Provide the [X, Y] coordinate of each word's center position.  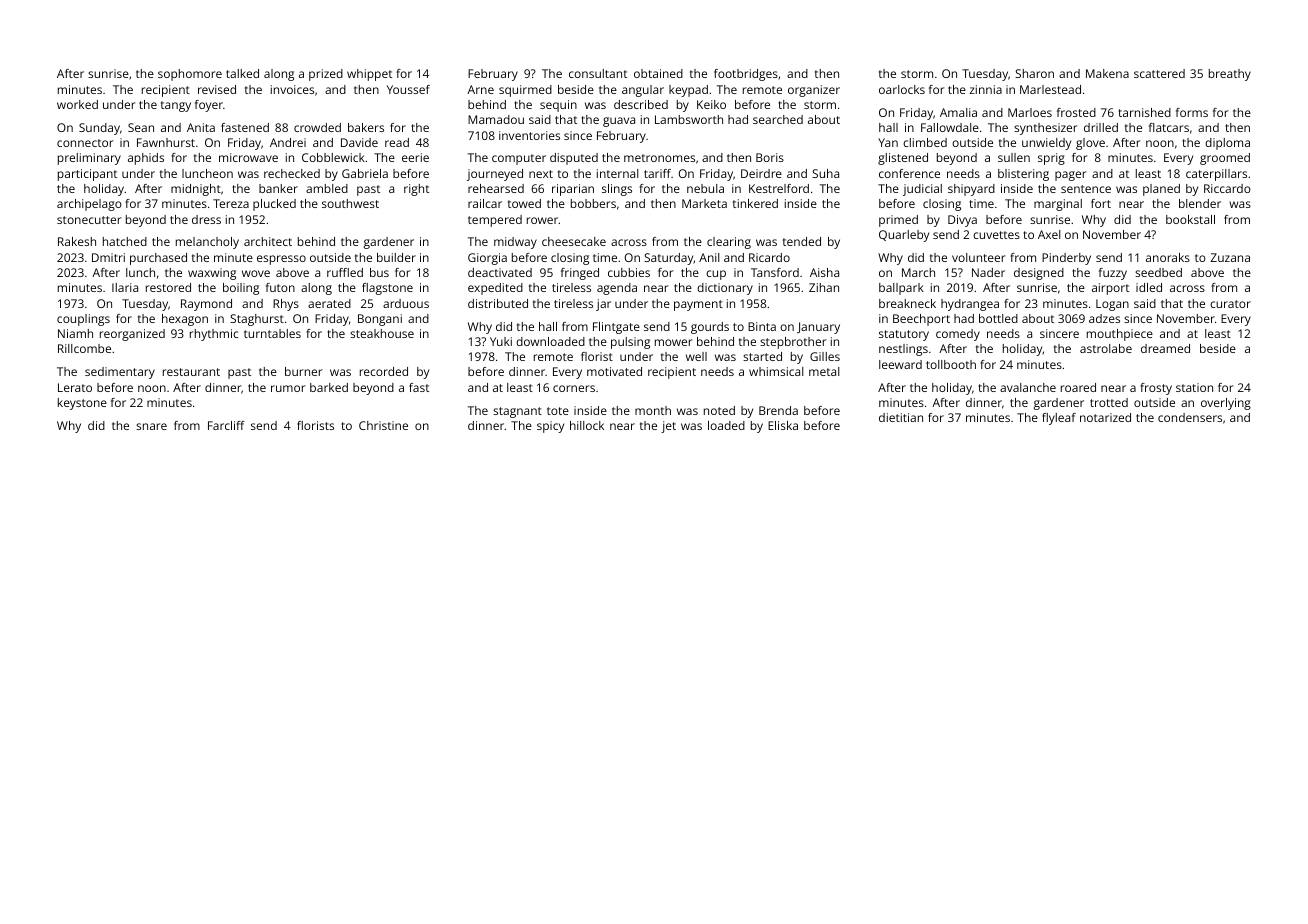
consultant [598, 73]
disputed [574, 159]
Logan [1112, 305]
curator [1230, 304]
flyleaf [1059, 419]
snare [151, 426]
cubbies [629, 272]
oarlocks [902, 89]
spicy [550, 427]
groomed [1225, 159]
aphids [146, 159]
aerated [329, 303]
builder [396, 257]
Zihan [824, 287]
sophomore [190, 75]
